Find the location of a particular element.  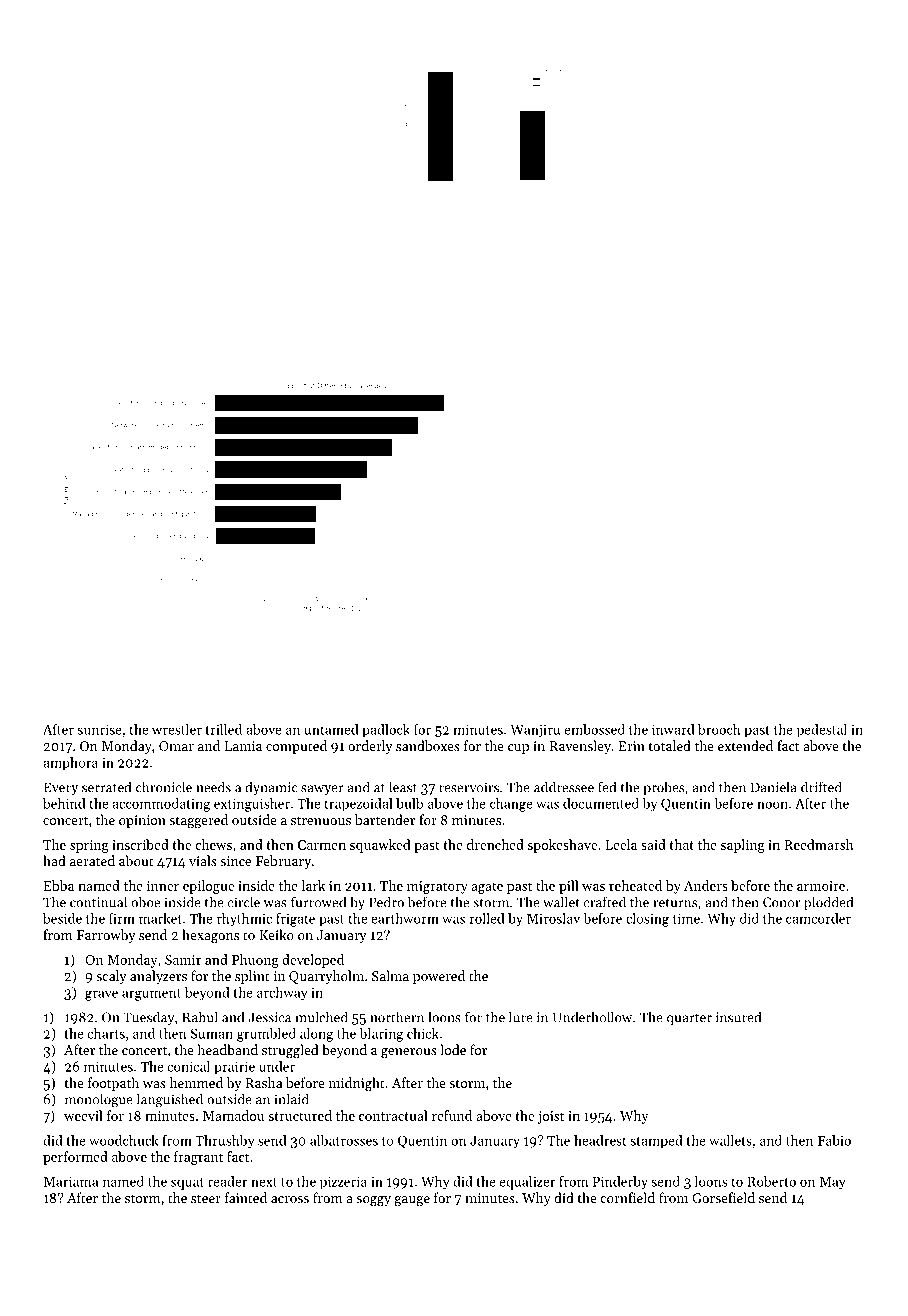

refund is located at coordinates (452, 1115).
